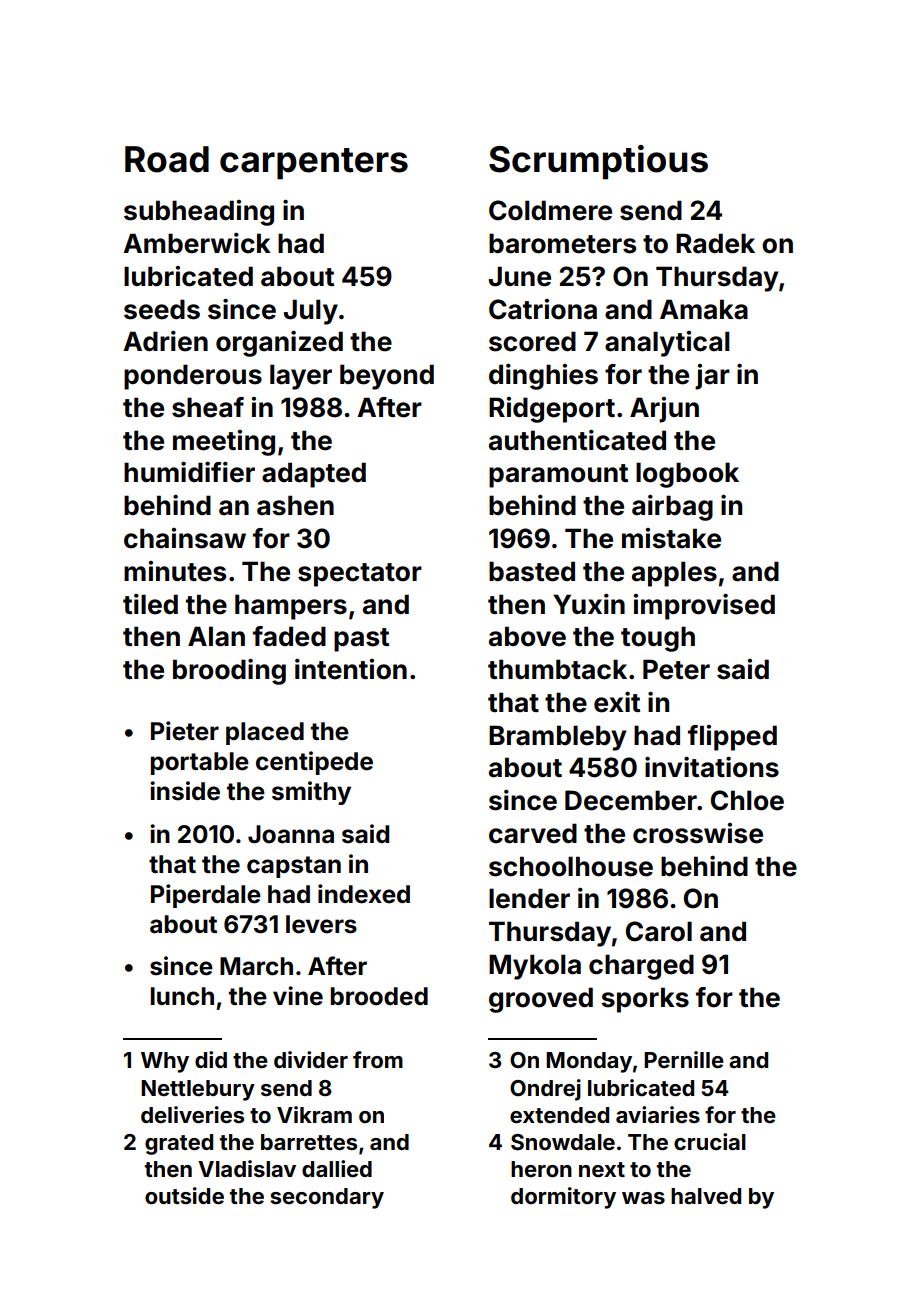  Describe the element at coordinates (165, 1062) in the screenshot. I see `Why` at that location.
